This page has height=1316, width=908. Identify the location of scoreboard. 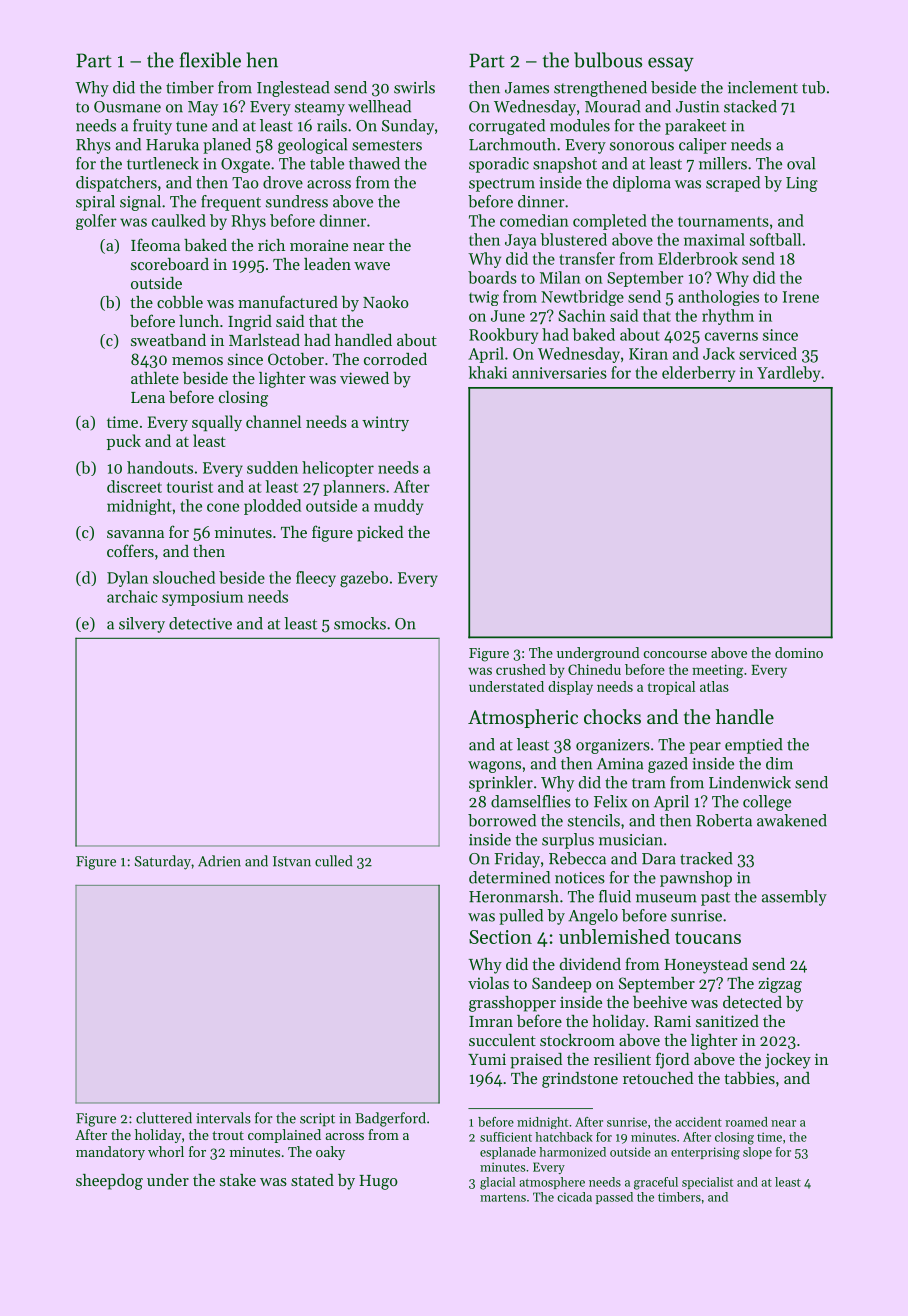
(170, 264).
